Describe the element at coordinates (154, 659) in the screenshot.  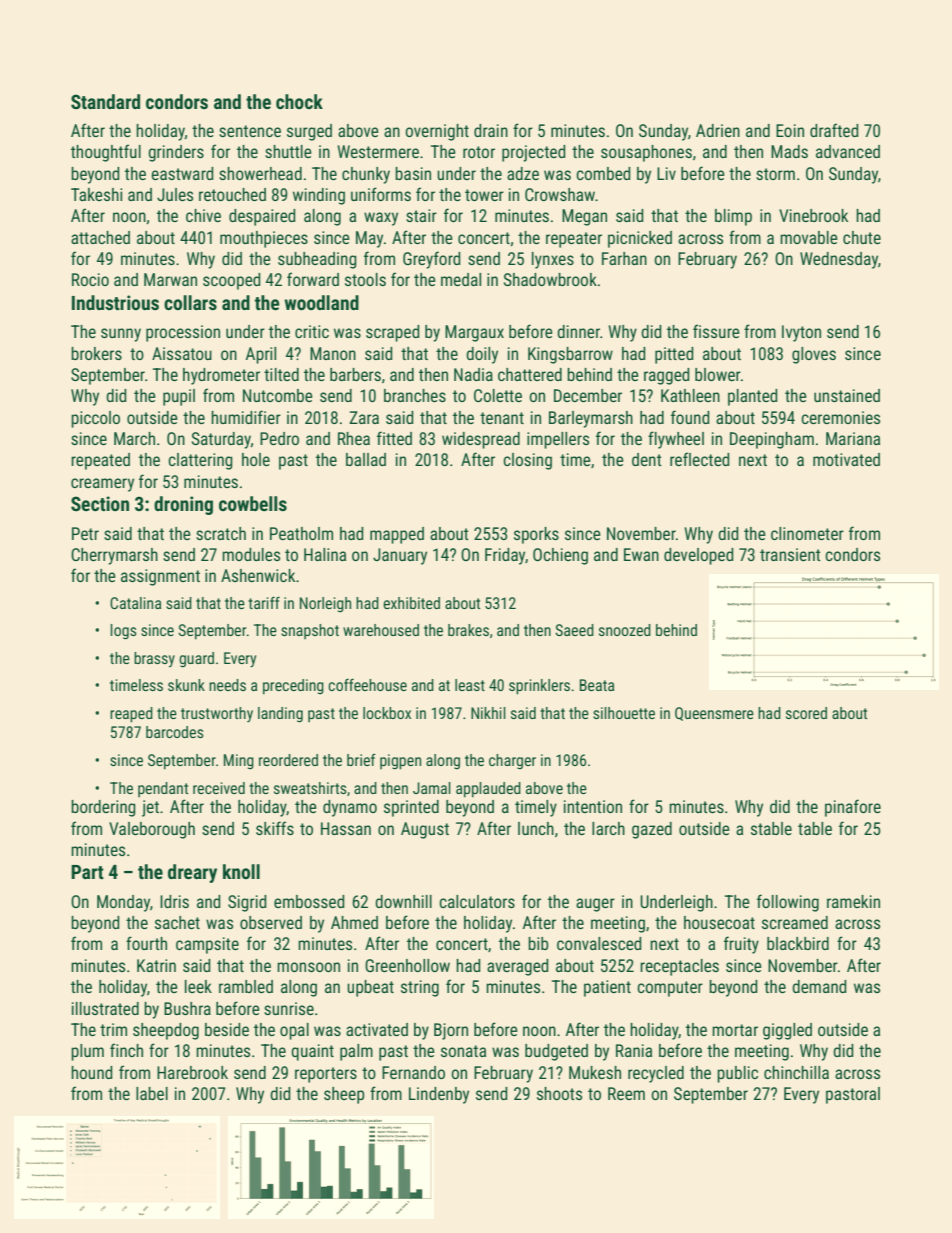
I see `brassy` at that location.
